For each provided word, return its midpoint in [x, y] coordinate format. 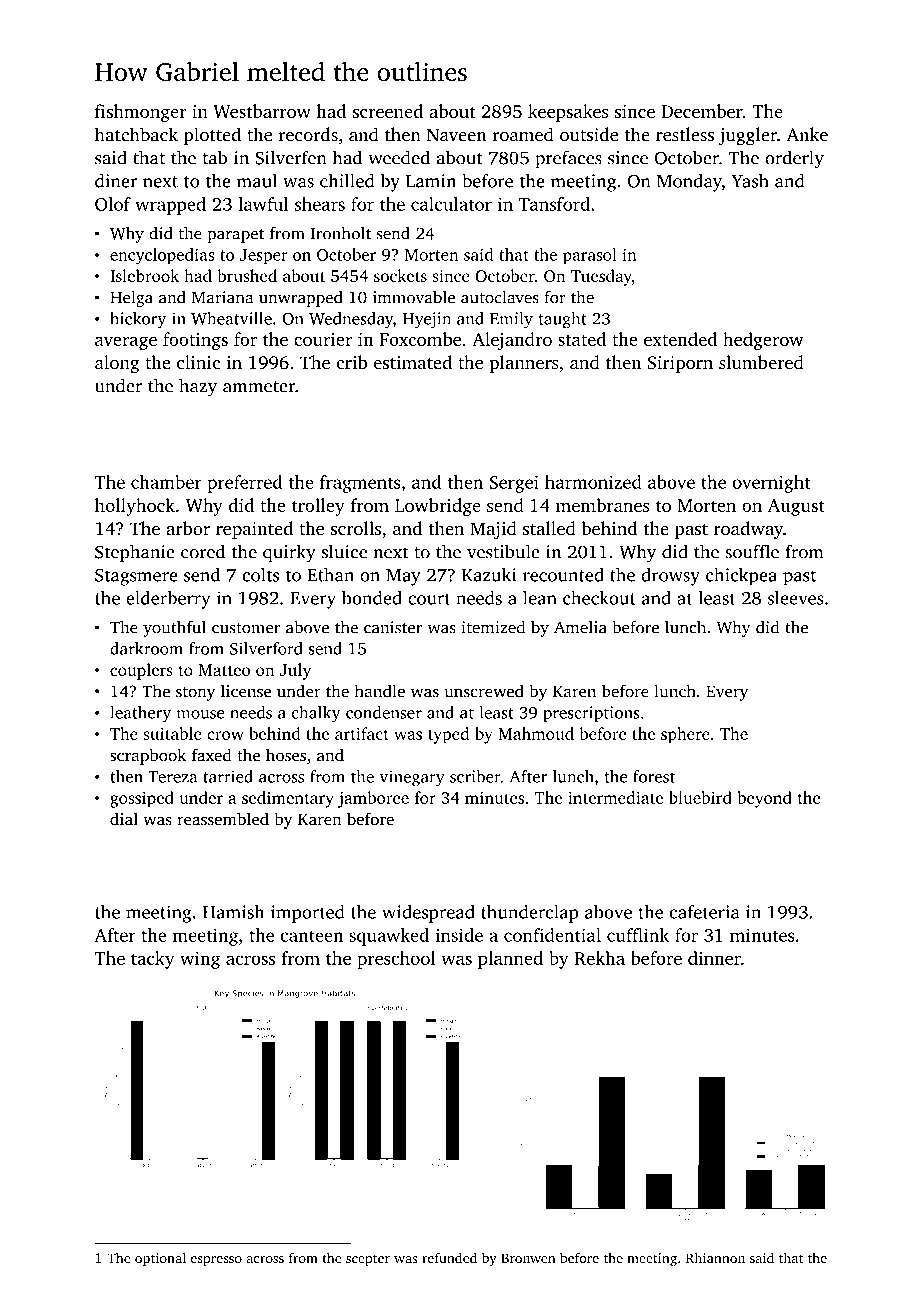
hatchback [136, 134]
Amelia [580, 627]
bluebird [700, 797]
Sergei [514, 484]
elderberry [168, 600]
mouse [201, 714]
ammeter [259, 387]
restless [685, 134]
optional [160, 1259]
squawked [389, 937]
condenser [384, 712]
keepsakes [568, 113]
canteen [312, 936]
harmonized [593, 482]
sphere [685, 735]
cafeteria [705, 912]
